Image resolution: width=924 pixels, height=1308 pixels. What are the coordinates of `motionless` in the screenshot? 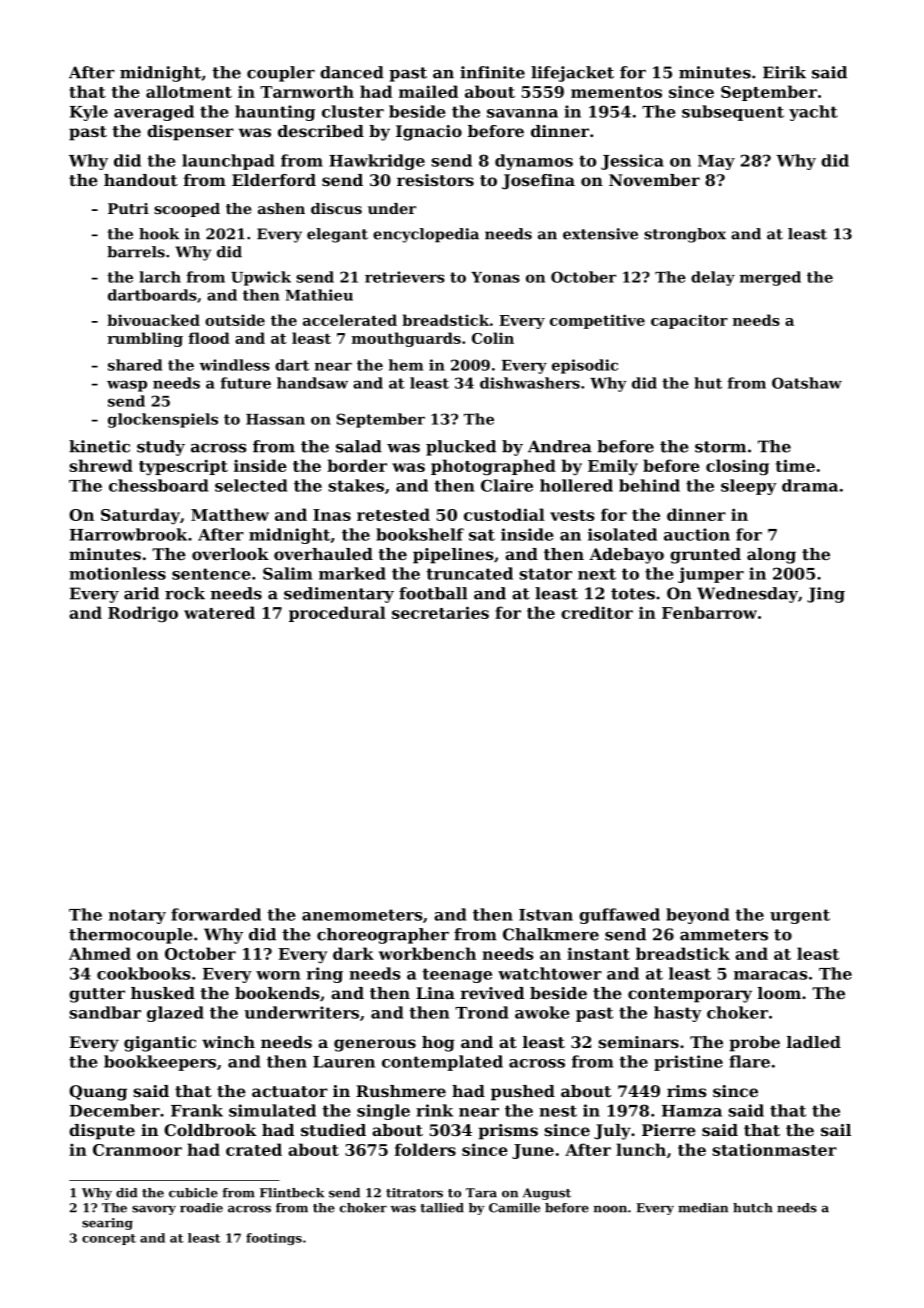 It's located at (117, 573).
